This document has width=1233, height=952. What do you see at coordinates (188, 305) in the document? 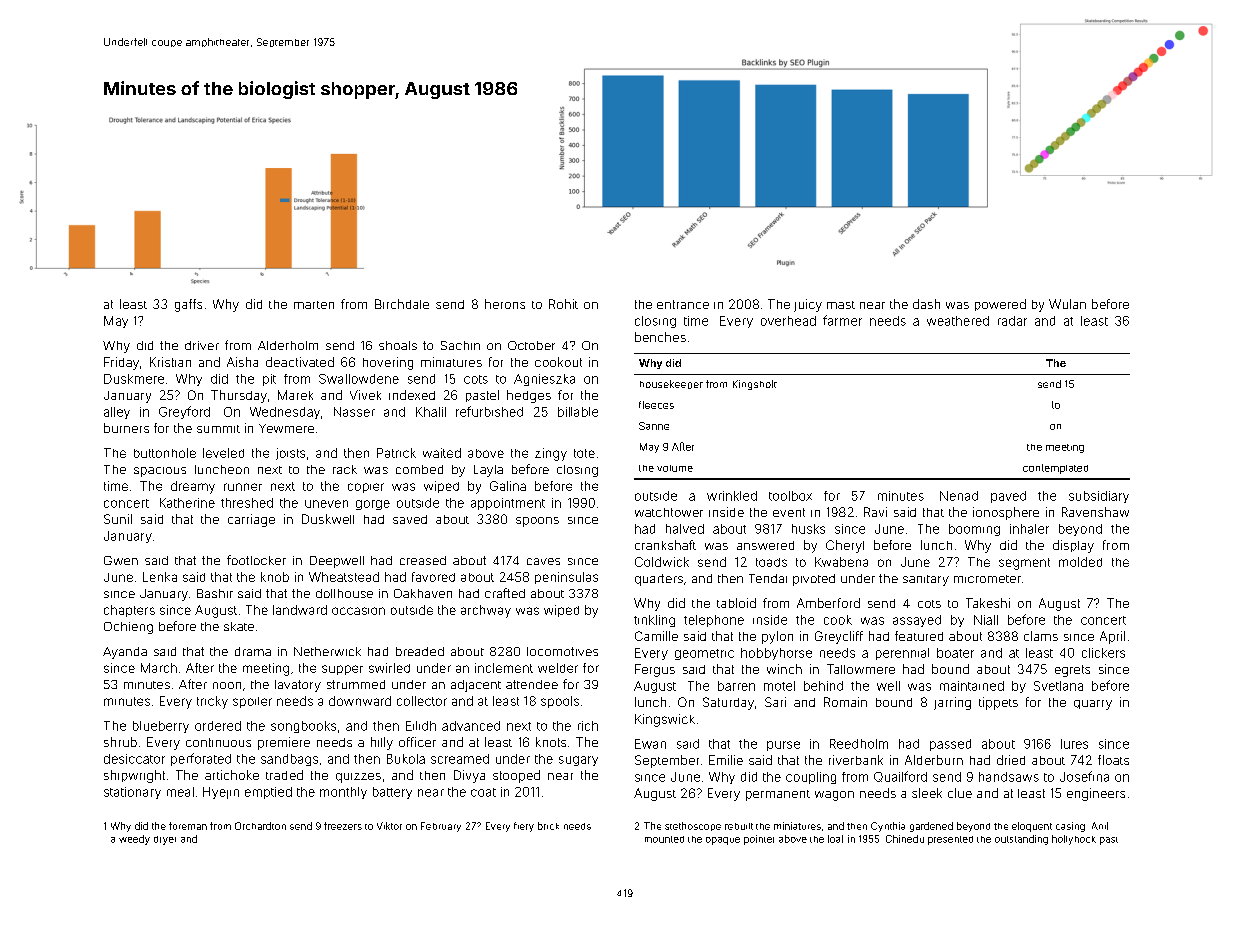
I see `gaffs` at bounding box center [188, 305].
